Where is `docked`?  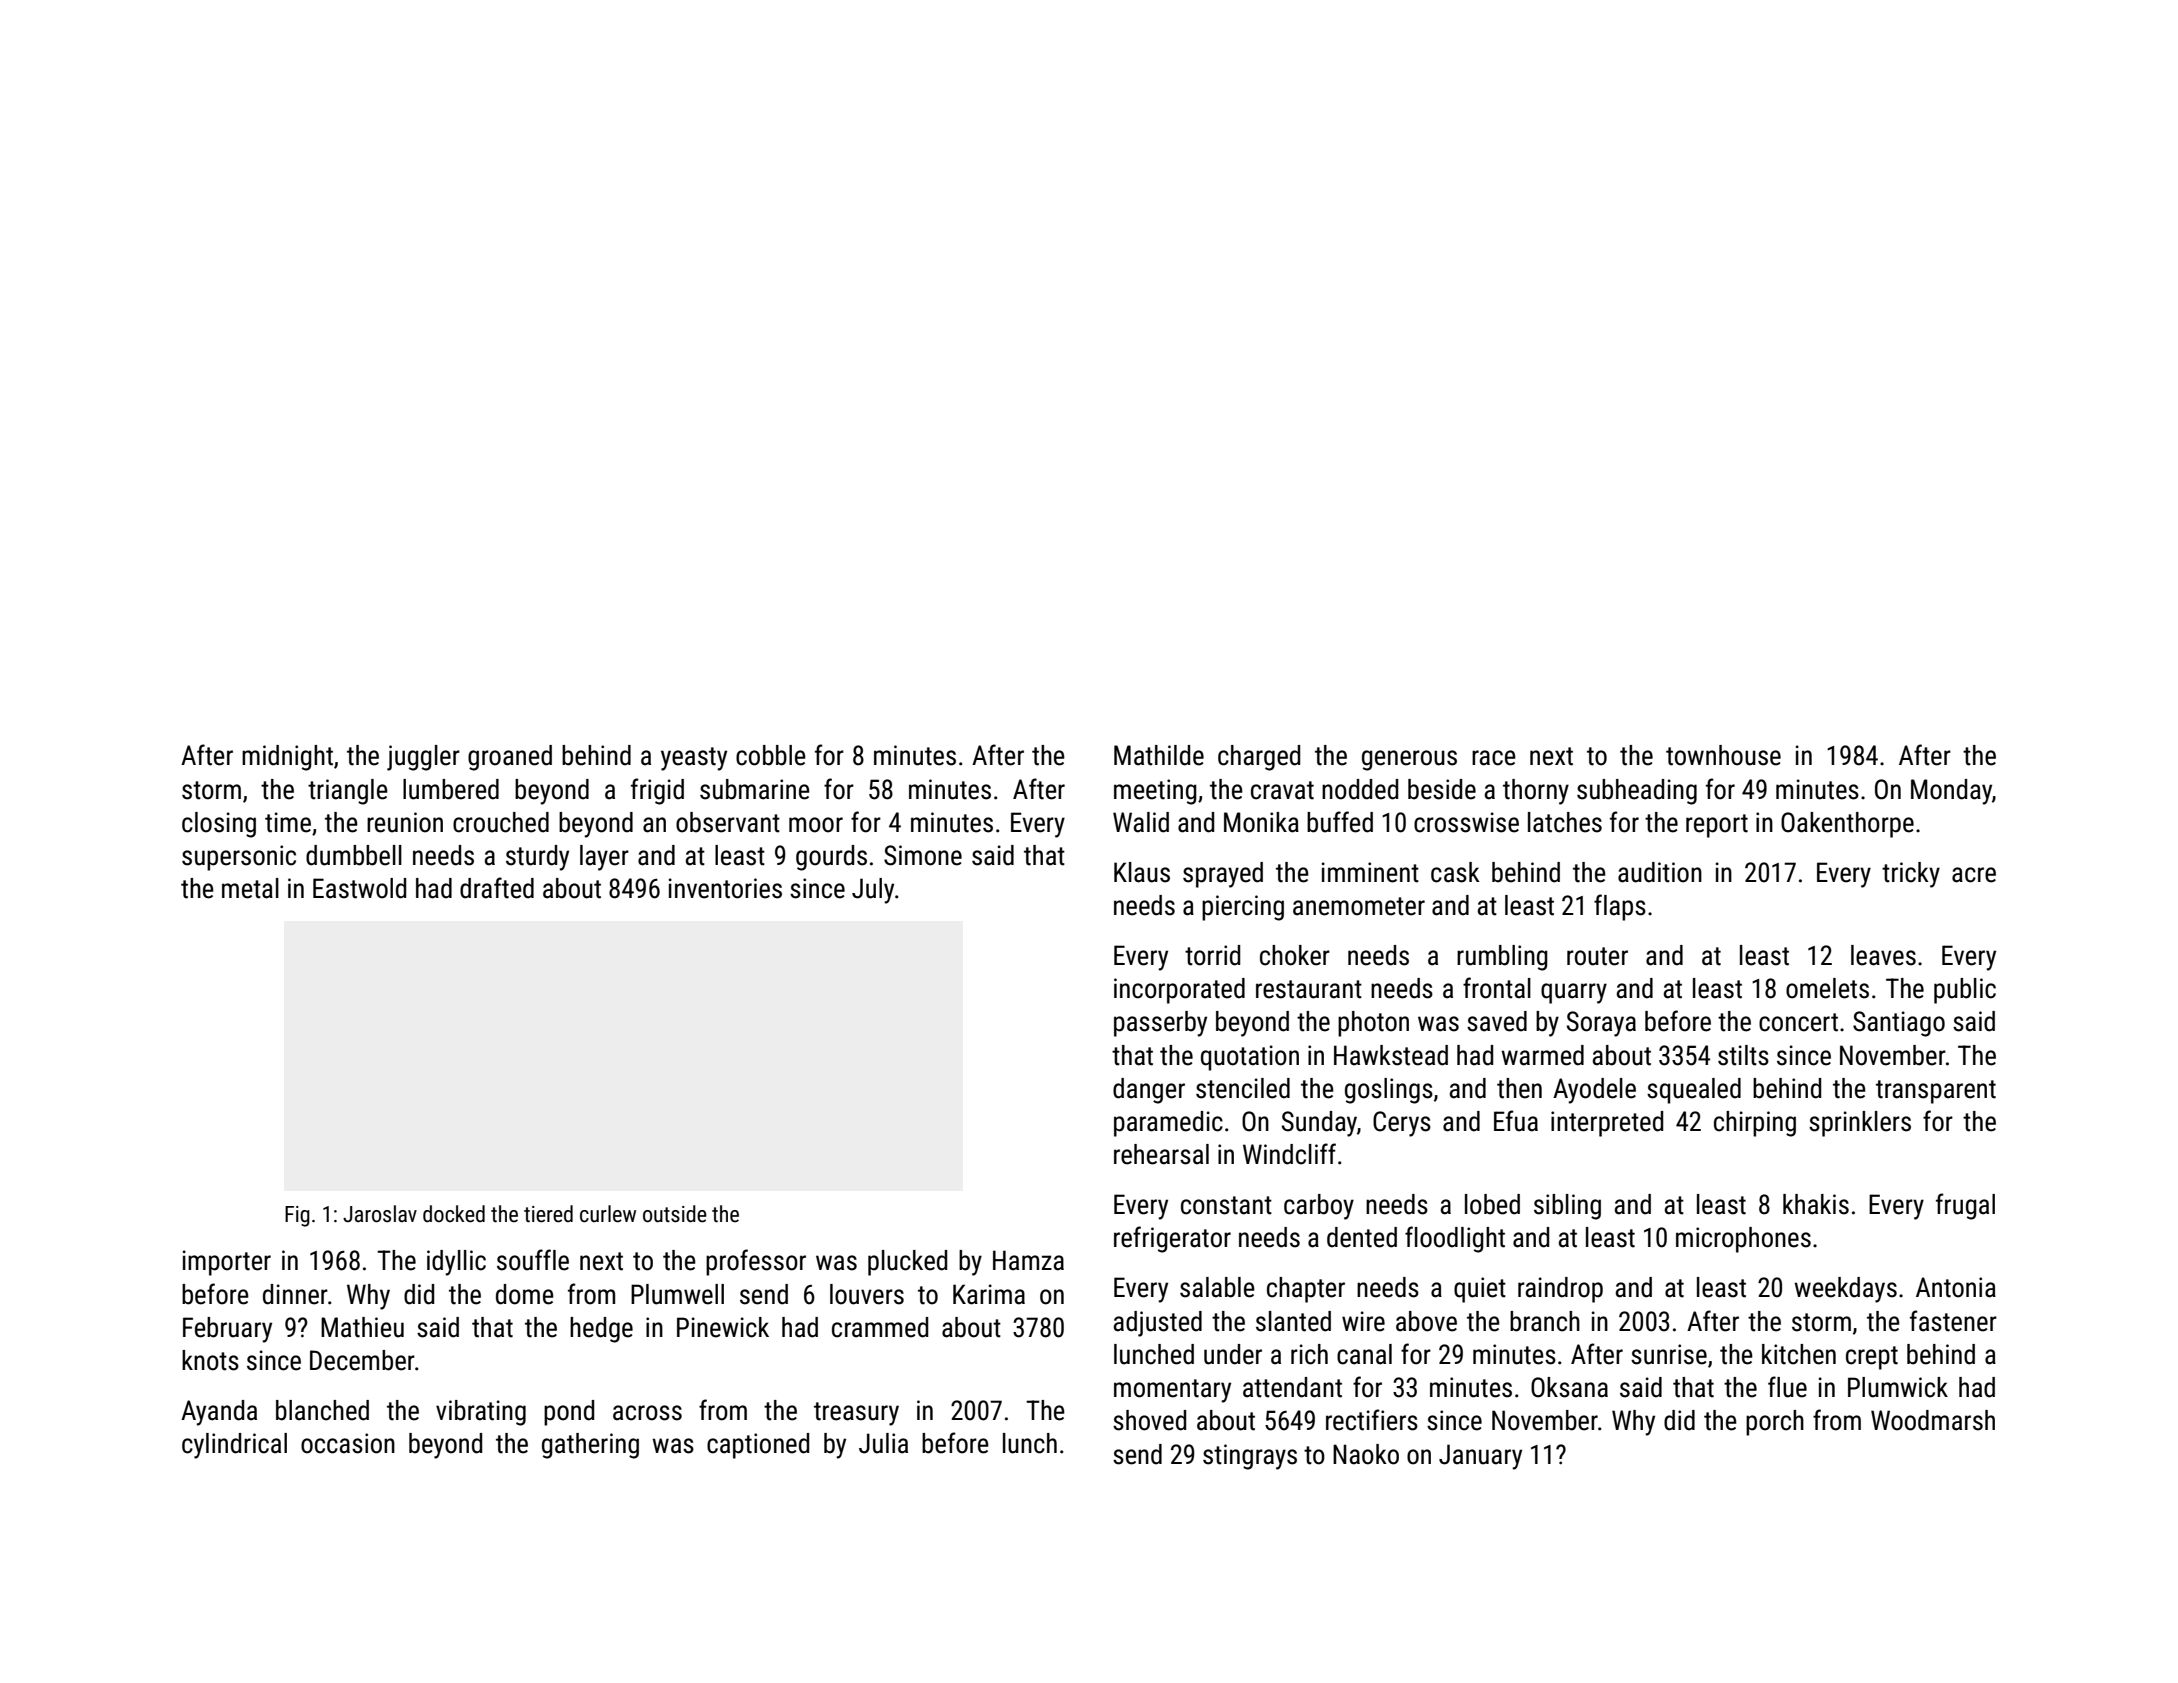 docked is located at coordinates (454, 1214).
